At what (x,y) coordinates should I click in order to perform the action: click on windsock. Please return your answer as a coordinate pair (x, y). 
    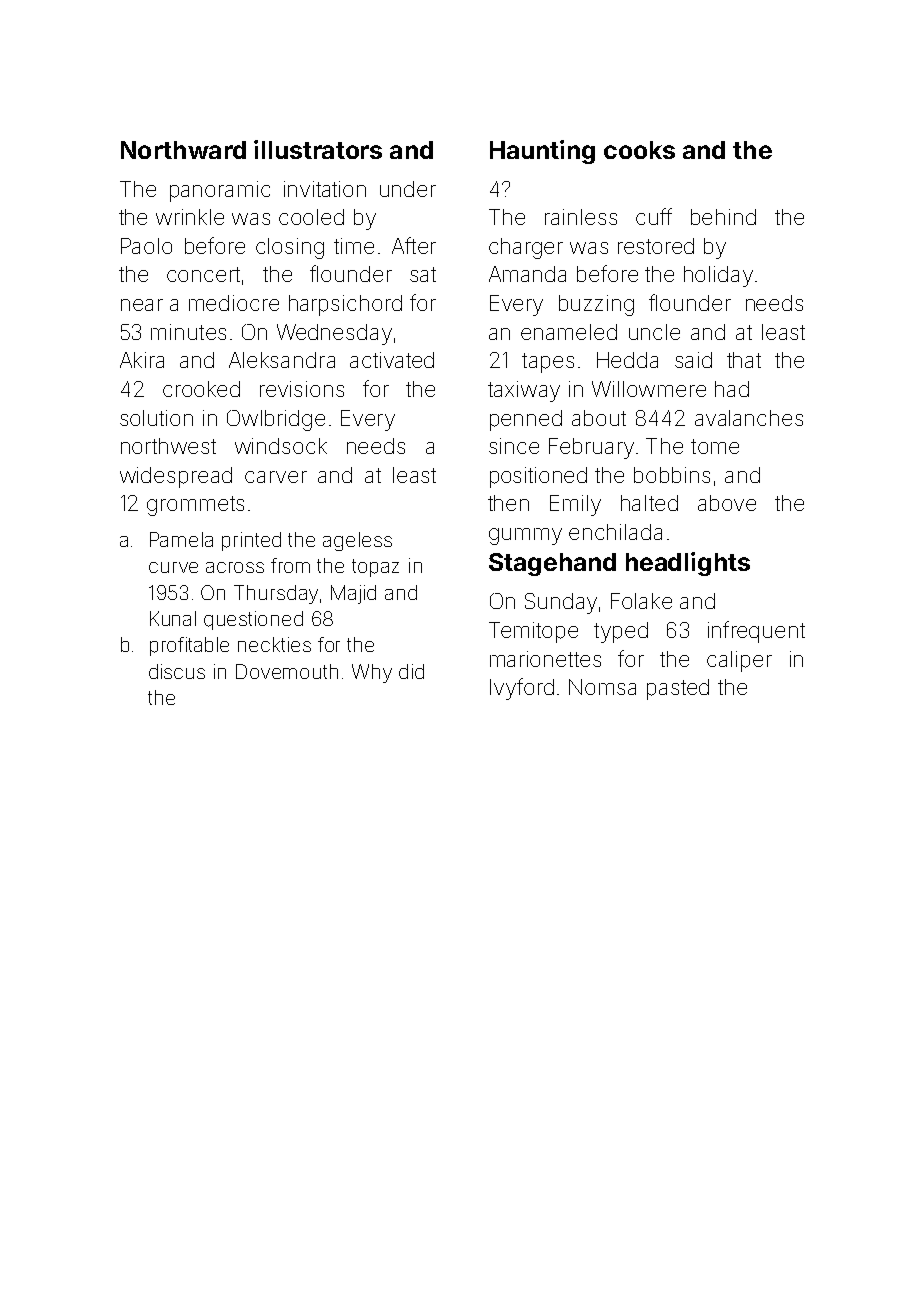
    Looking at the image, I should click on (281, 446).
